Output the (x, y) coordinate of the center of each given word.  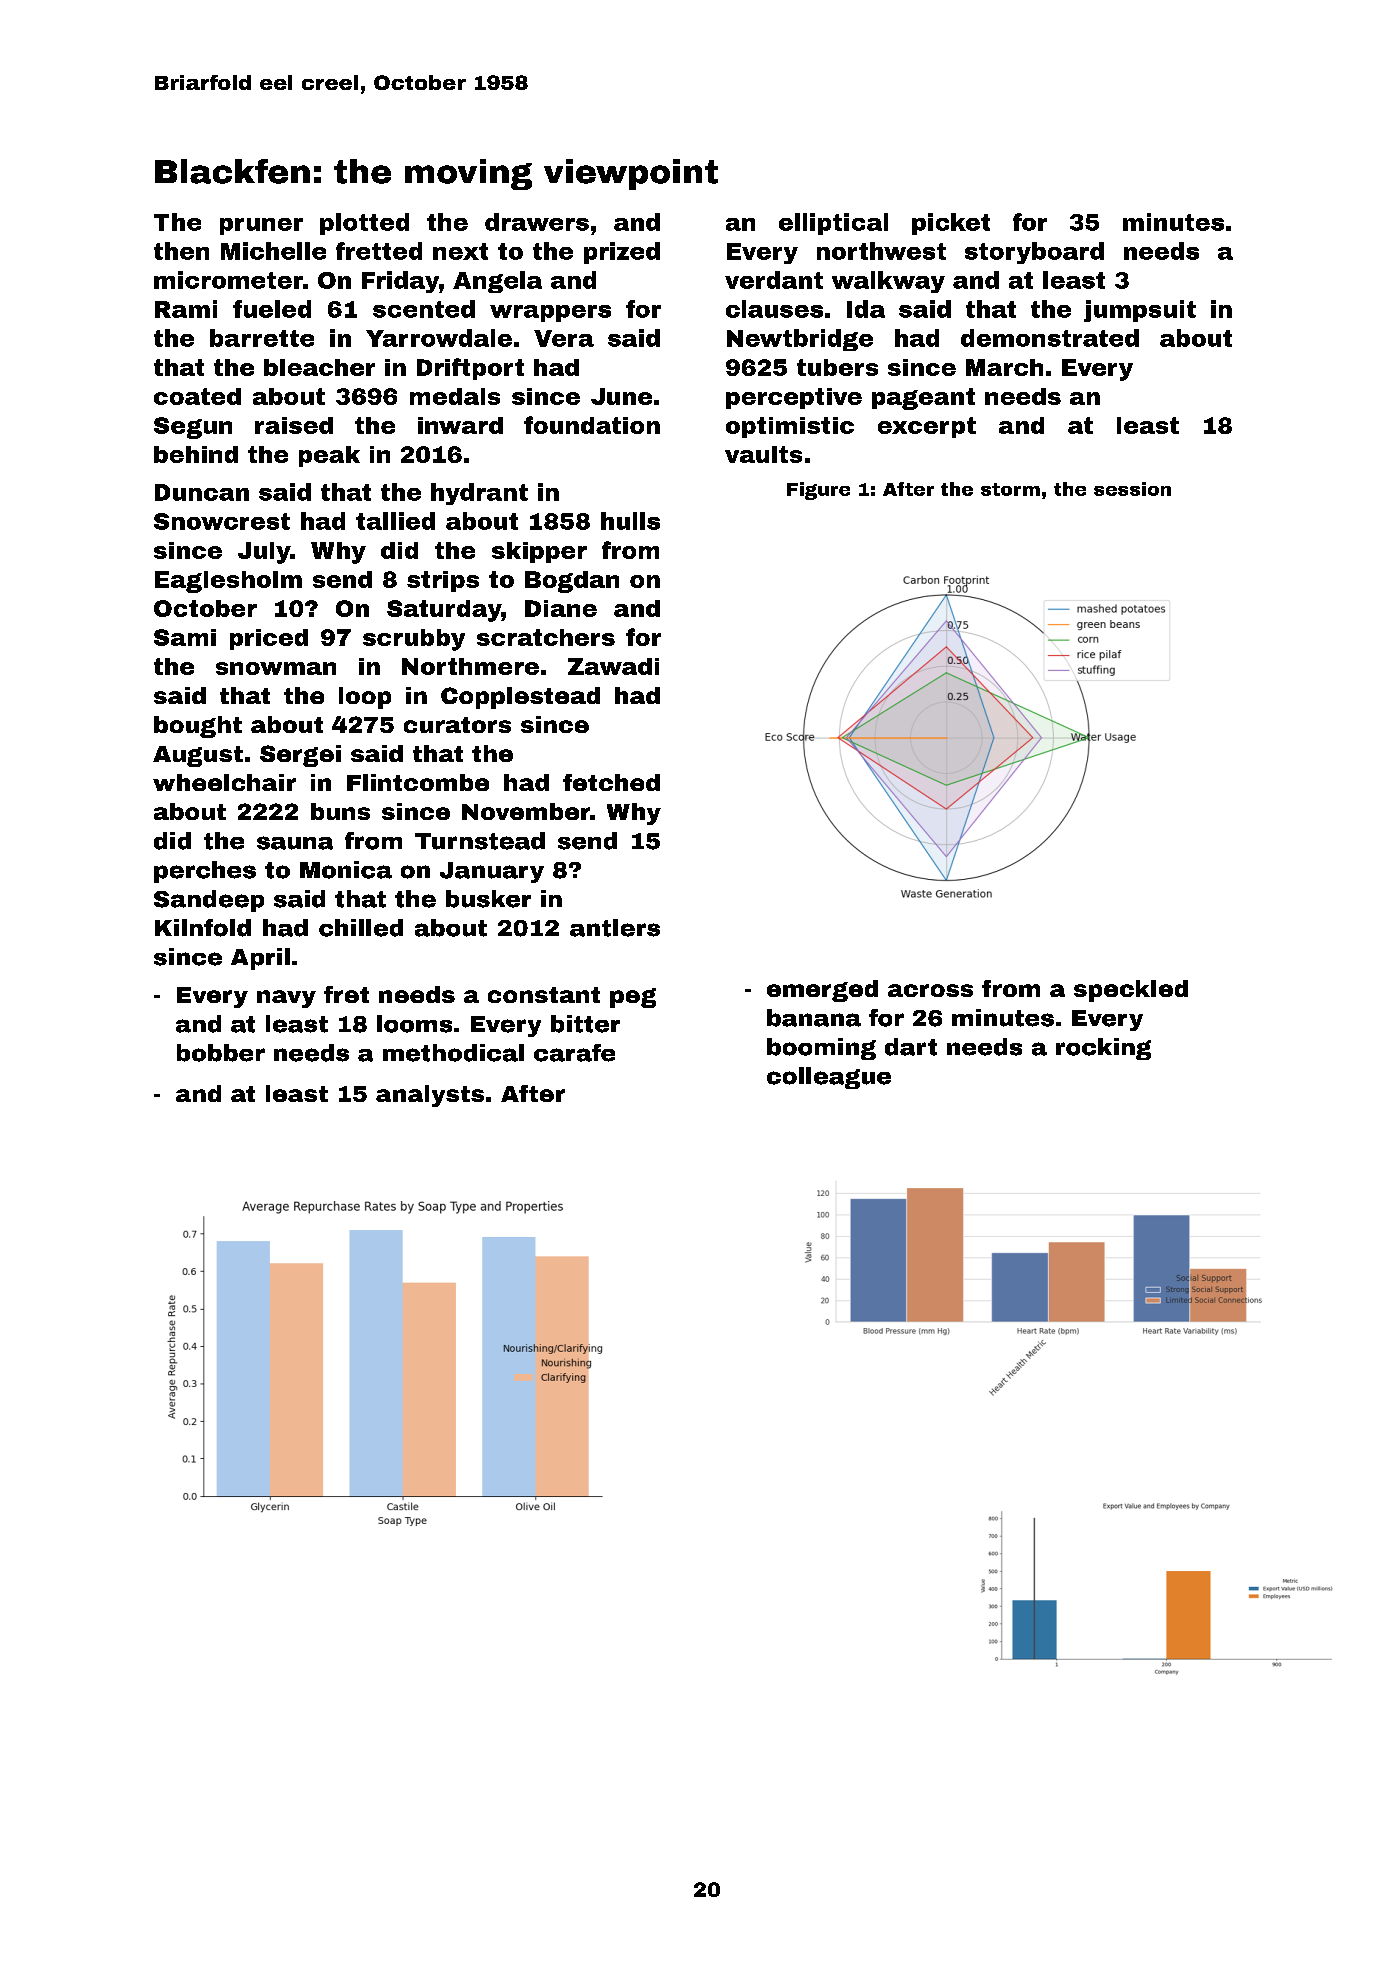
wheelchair (224, 782)
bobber (221, 1053)
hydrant (479, 494)
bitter (585, 1024)
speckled (1131, 991)
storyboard (1034, 253)
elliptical (833, 224)
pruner (261, 226)
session (1132, 489)
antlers (615, 928)
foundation (592, 425)
